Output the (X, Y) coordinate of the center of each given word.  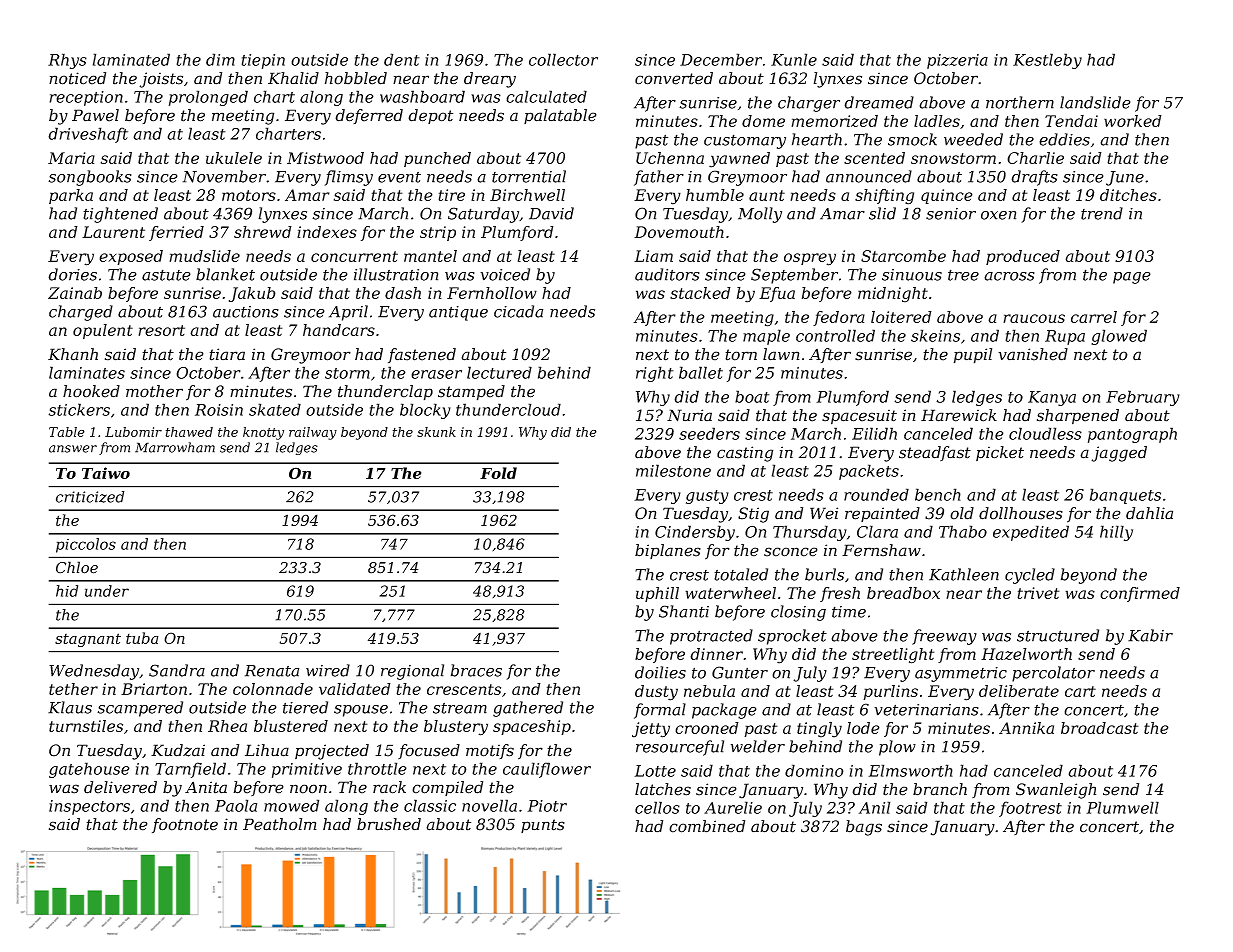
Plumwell (1122, 807)
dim (220, 59)
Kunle (794, 59)
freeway (944, 637)
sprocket (792, 637)
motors (249, 195)
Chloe (77, 567)
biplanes (668, 551)
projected (332, 752)
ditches (1128, 195)
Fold (498, 473)
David (551, 213)
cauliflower (547, 770)
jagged (1119, 454)
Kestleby (1047, 61)
